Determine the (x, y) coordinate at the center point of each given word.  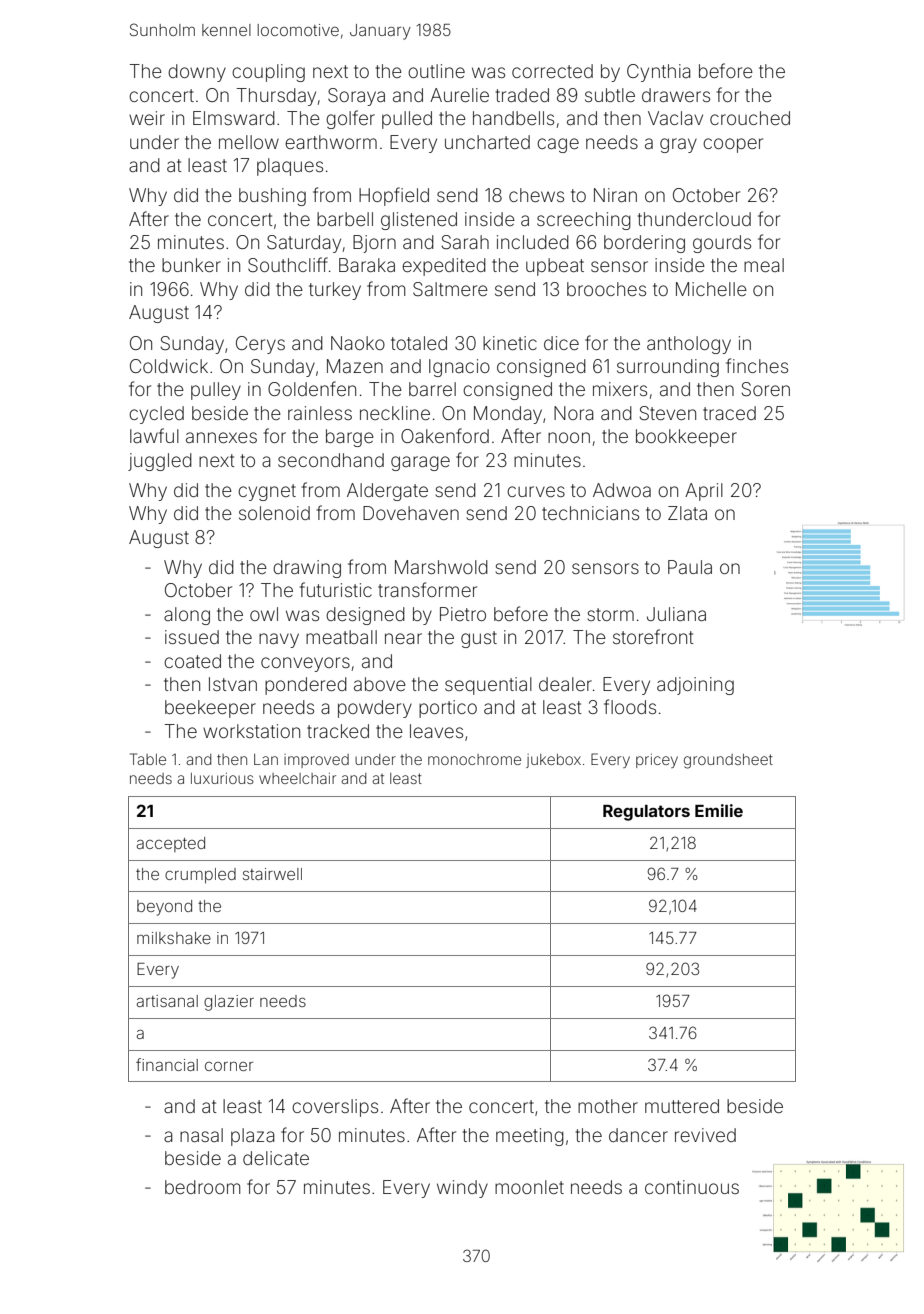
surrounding (668, 368)
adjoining (695, 686)
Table (148, 759)
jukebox (553, 761)
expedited (444, 267)
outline (436, 71)
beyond (164, 908)
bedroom (202, 1187)
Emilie (719, 810)
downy (197, 73)
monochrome (474, 759)
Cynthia (659, 73)
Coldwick (169, 366)
